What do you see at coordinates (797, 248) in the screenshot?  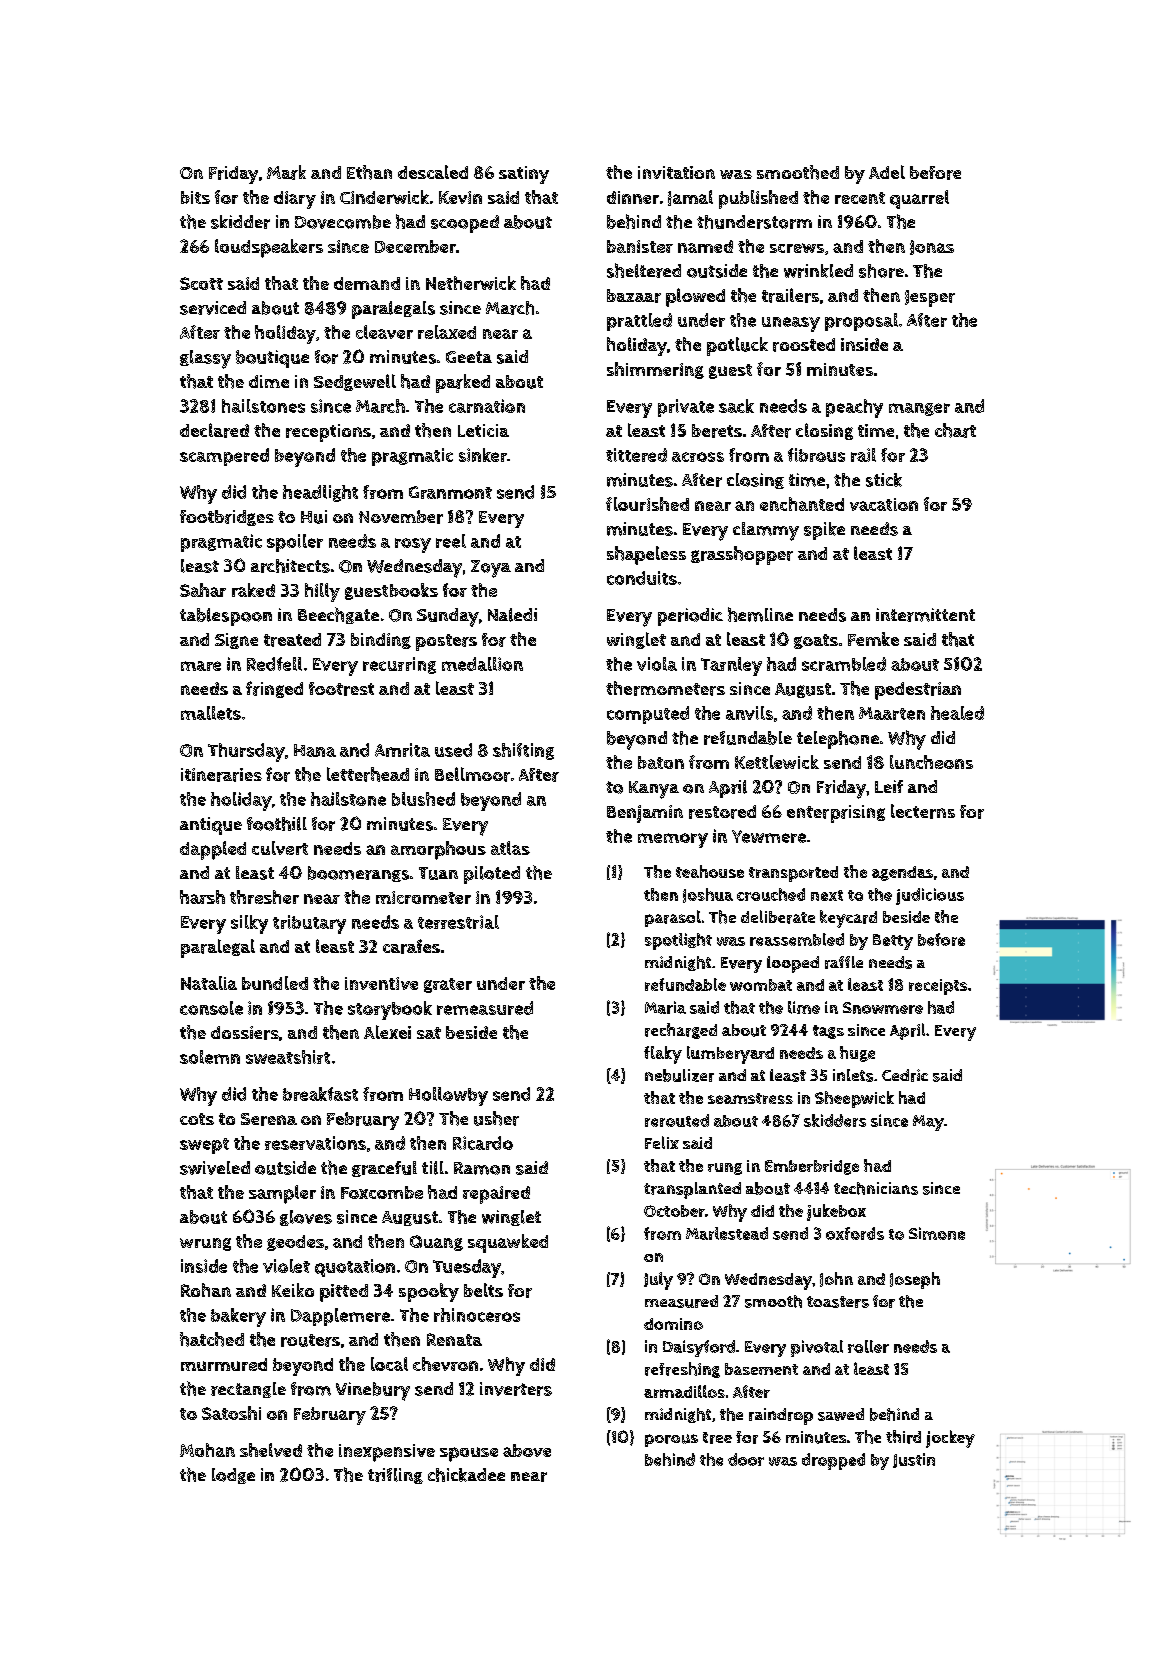 I see `screws` at bounding box center [797, 248].
